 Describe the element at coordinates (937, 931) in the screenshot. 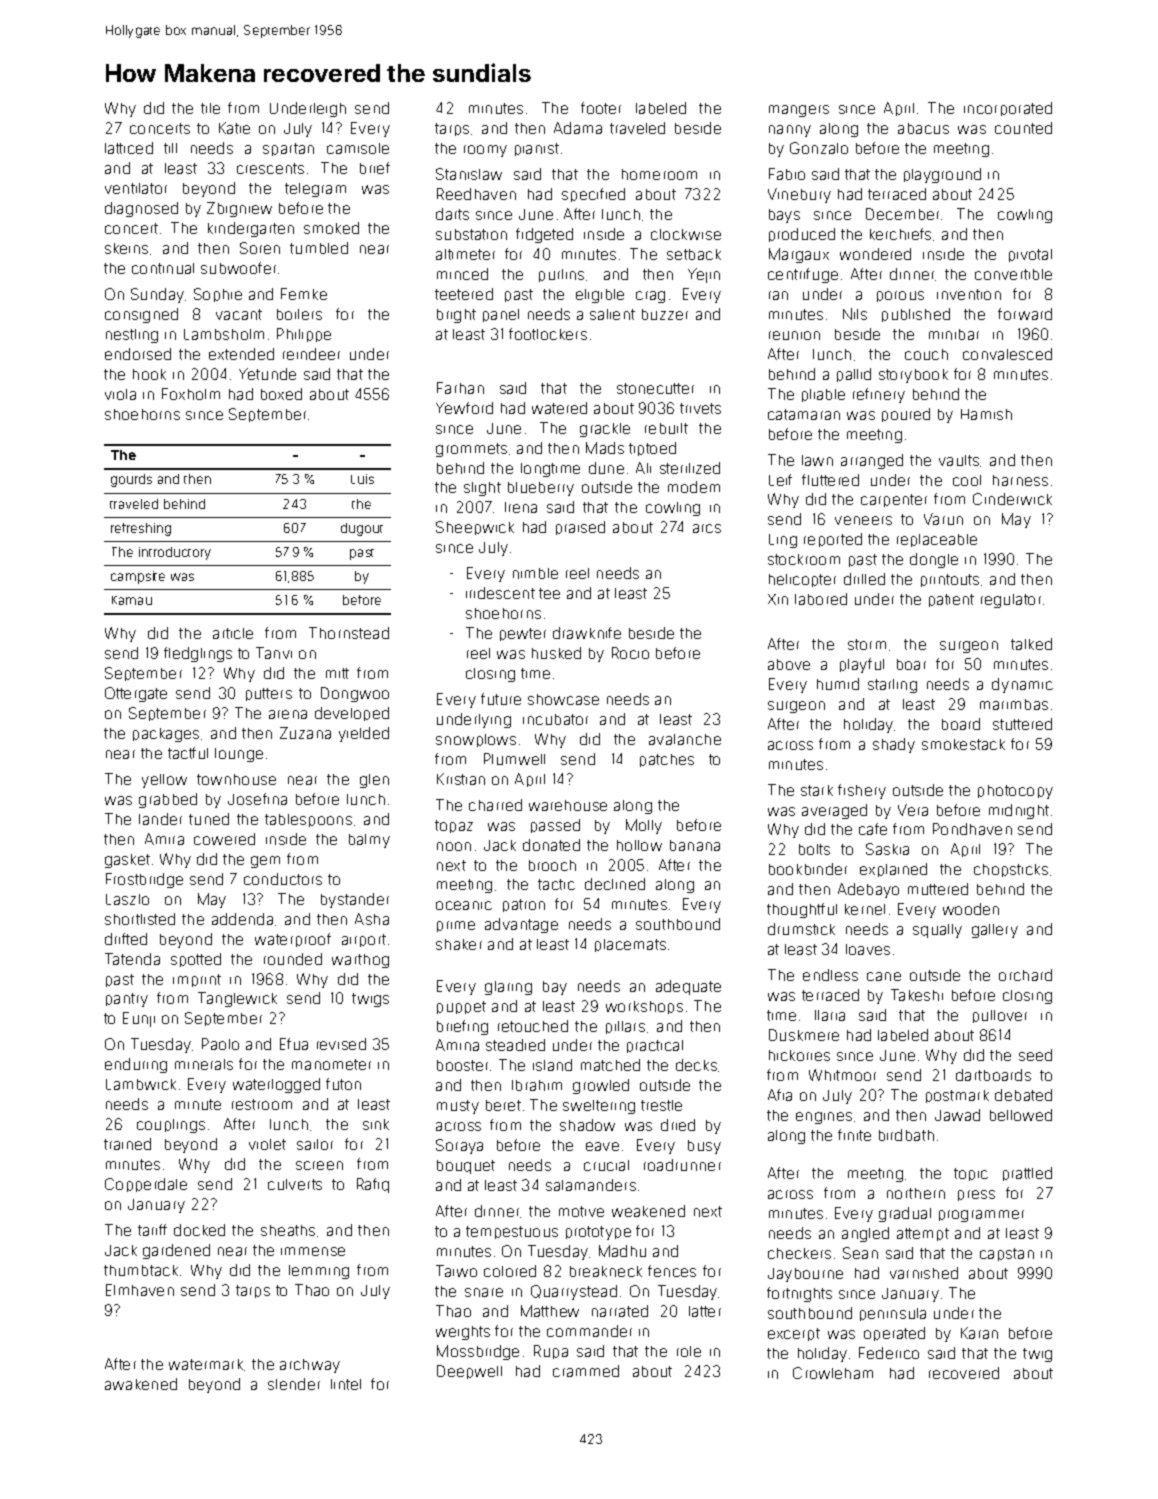

I see `squally` at that location.
